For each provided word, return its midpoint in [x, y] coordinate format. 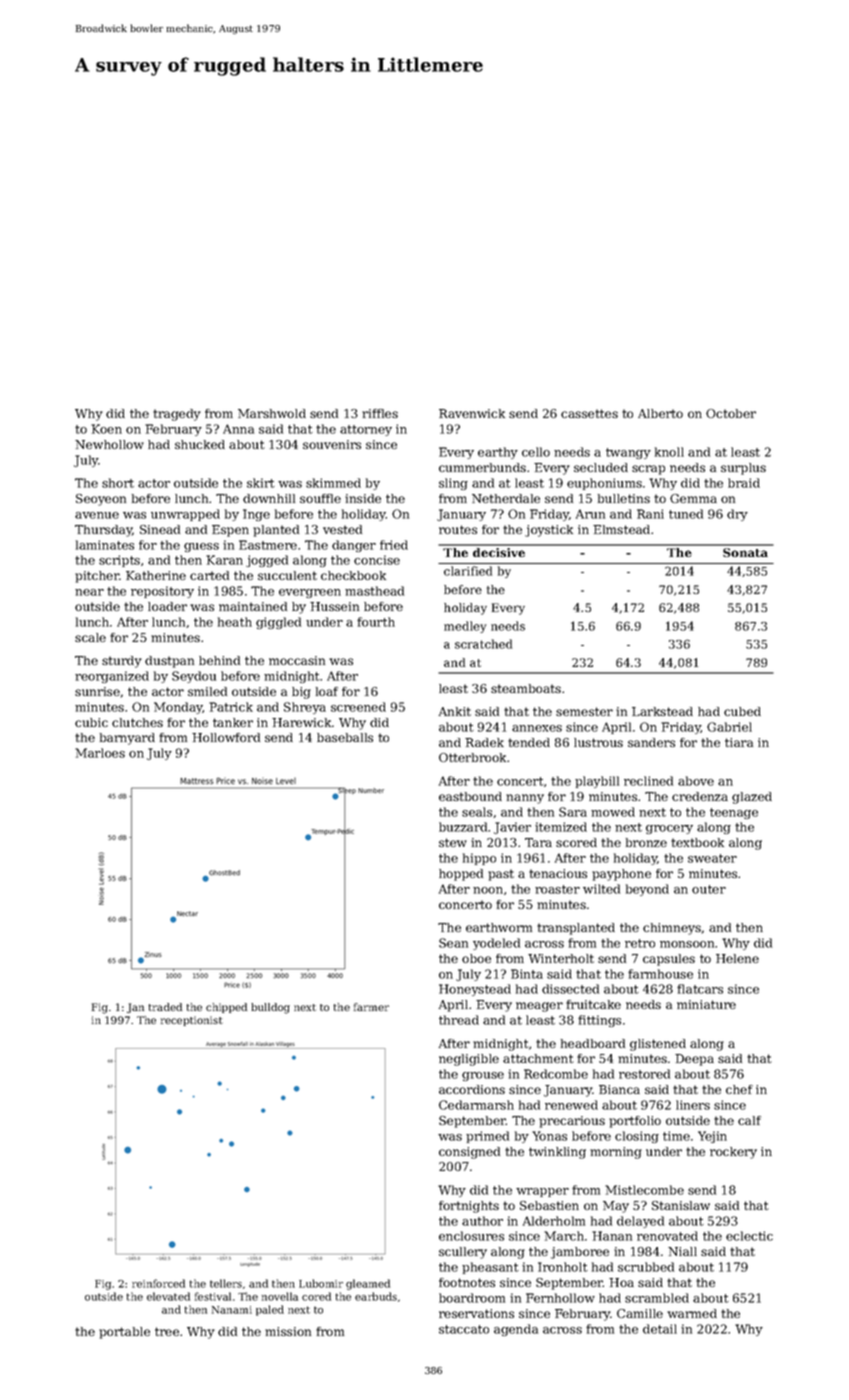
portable [124, 1333]
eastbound [470, 796]
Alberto [660, 413]
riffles [380, 413]
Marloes [100, 753]
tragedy [177, 415]
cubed [742, 711]
